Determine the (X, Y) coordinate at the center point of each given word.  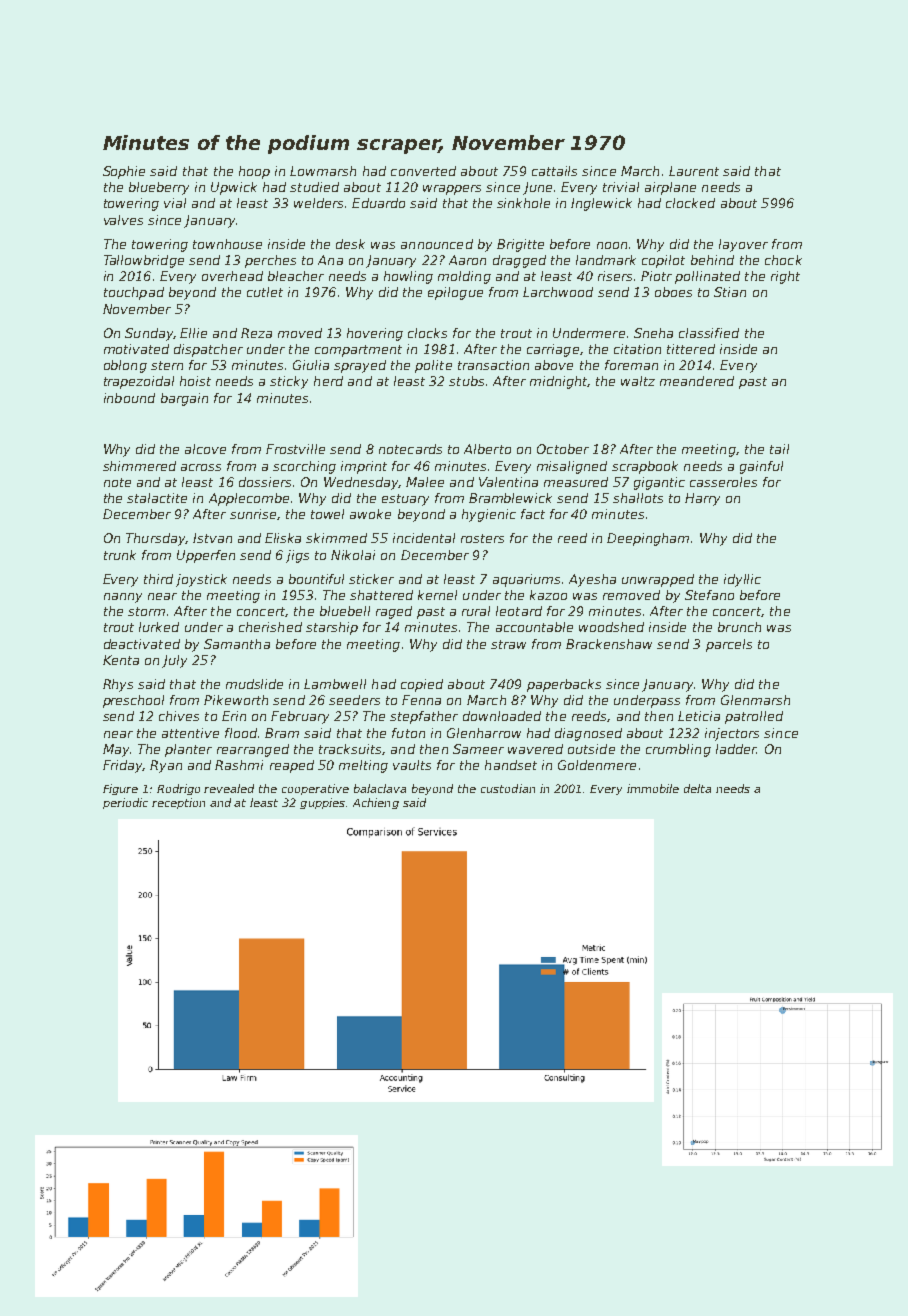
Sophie (124, 172)
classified (709, 333)
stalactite (157, 498)
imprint (364, 467)
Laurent (694, 171)
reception (178, 803)
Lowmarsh (323, 171)
